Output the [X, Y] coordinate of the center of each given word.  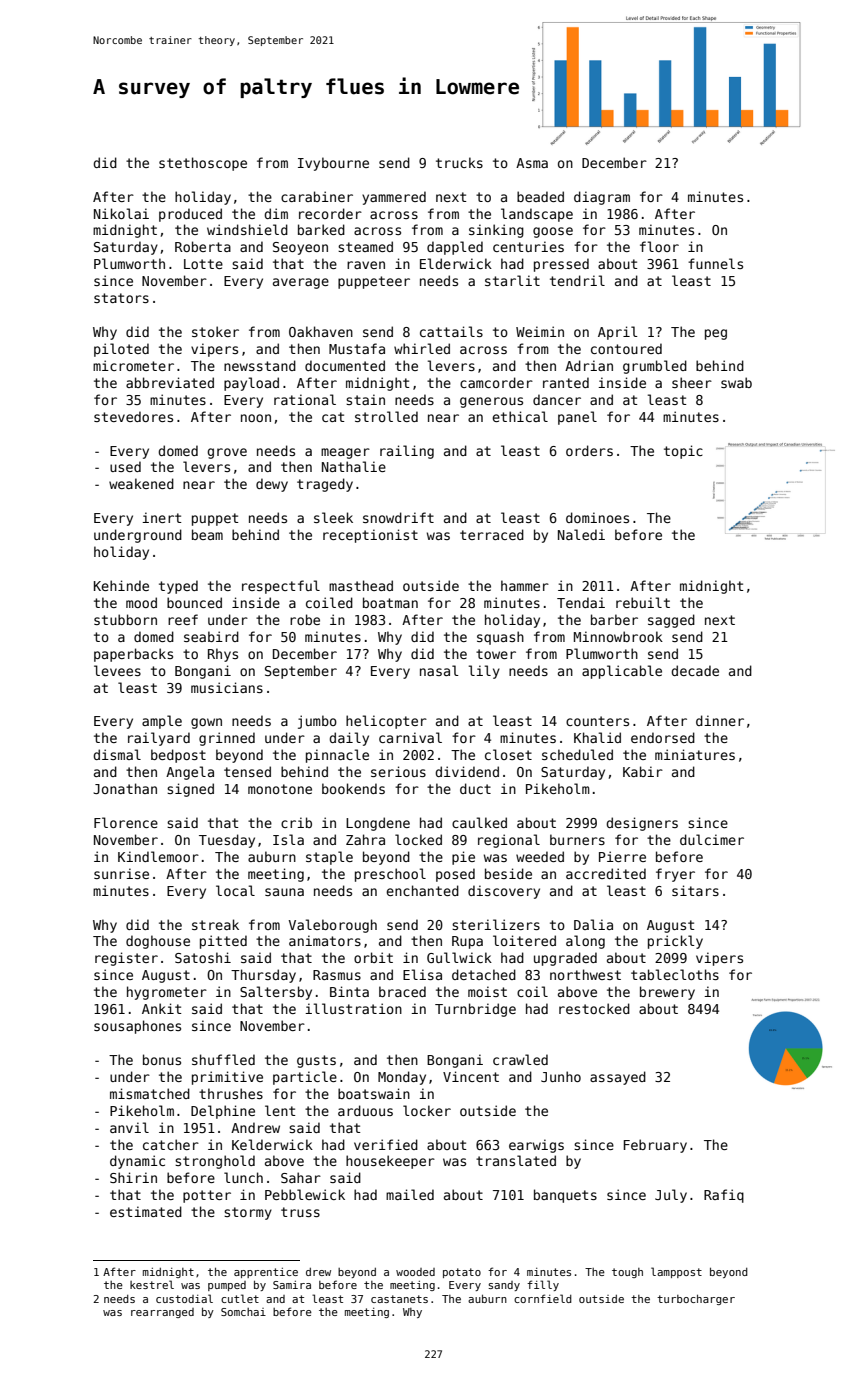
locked [418, 839]
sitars [695, 890]
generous [491, 402]
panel [577, 418]
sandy [504, 1286]
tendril [577, 280]
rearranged [162, 1313]
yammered [394, 198]
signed [190, 790]
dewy [272, 485]
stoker [215, 331]
